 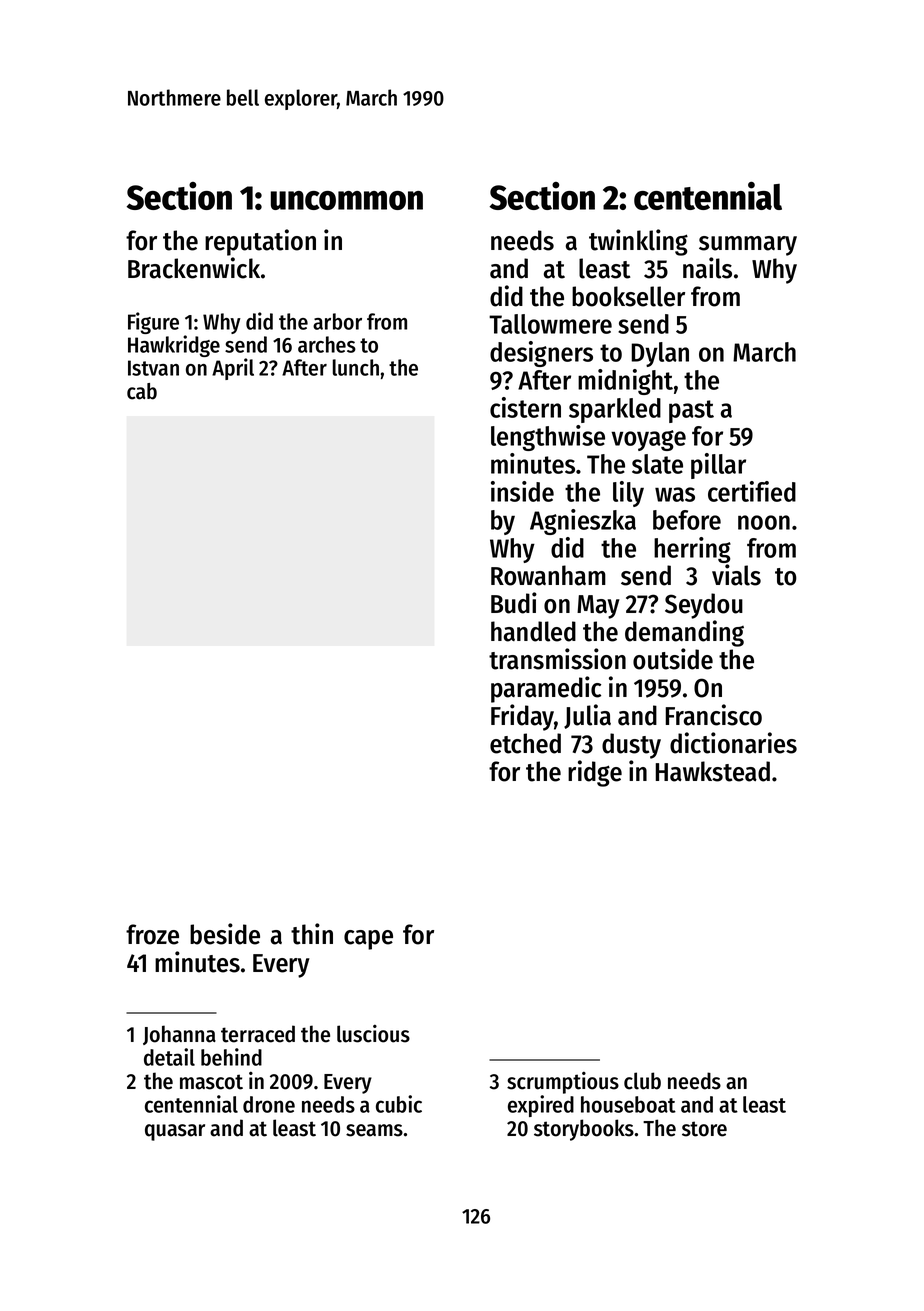 What do you see at coordinates (522, 717) in the screenshot?
I see `Friday` at bounding box center [522, 717].
